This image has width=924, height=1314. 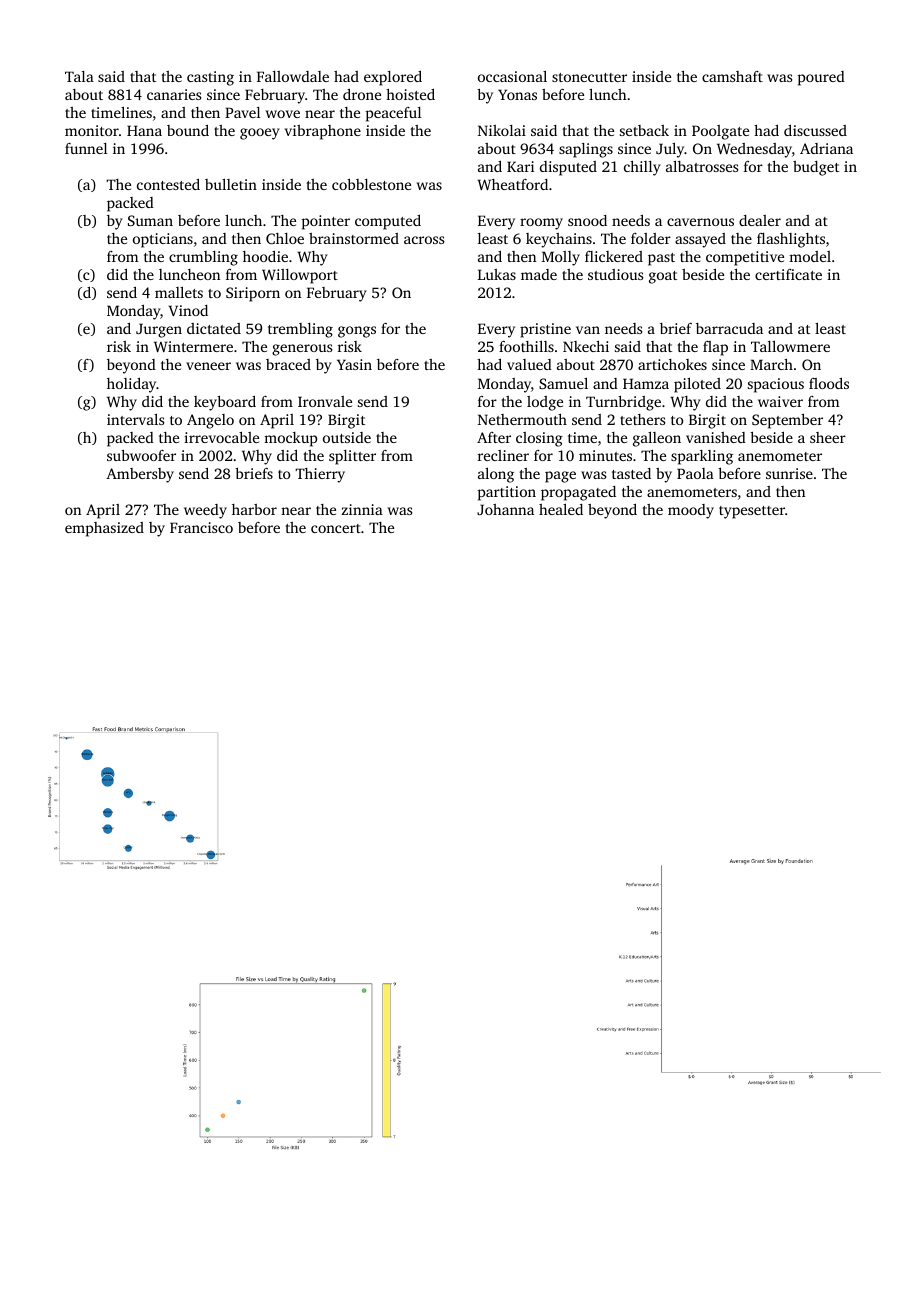 I want to click on casting, so click(x=210, y=78).
